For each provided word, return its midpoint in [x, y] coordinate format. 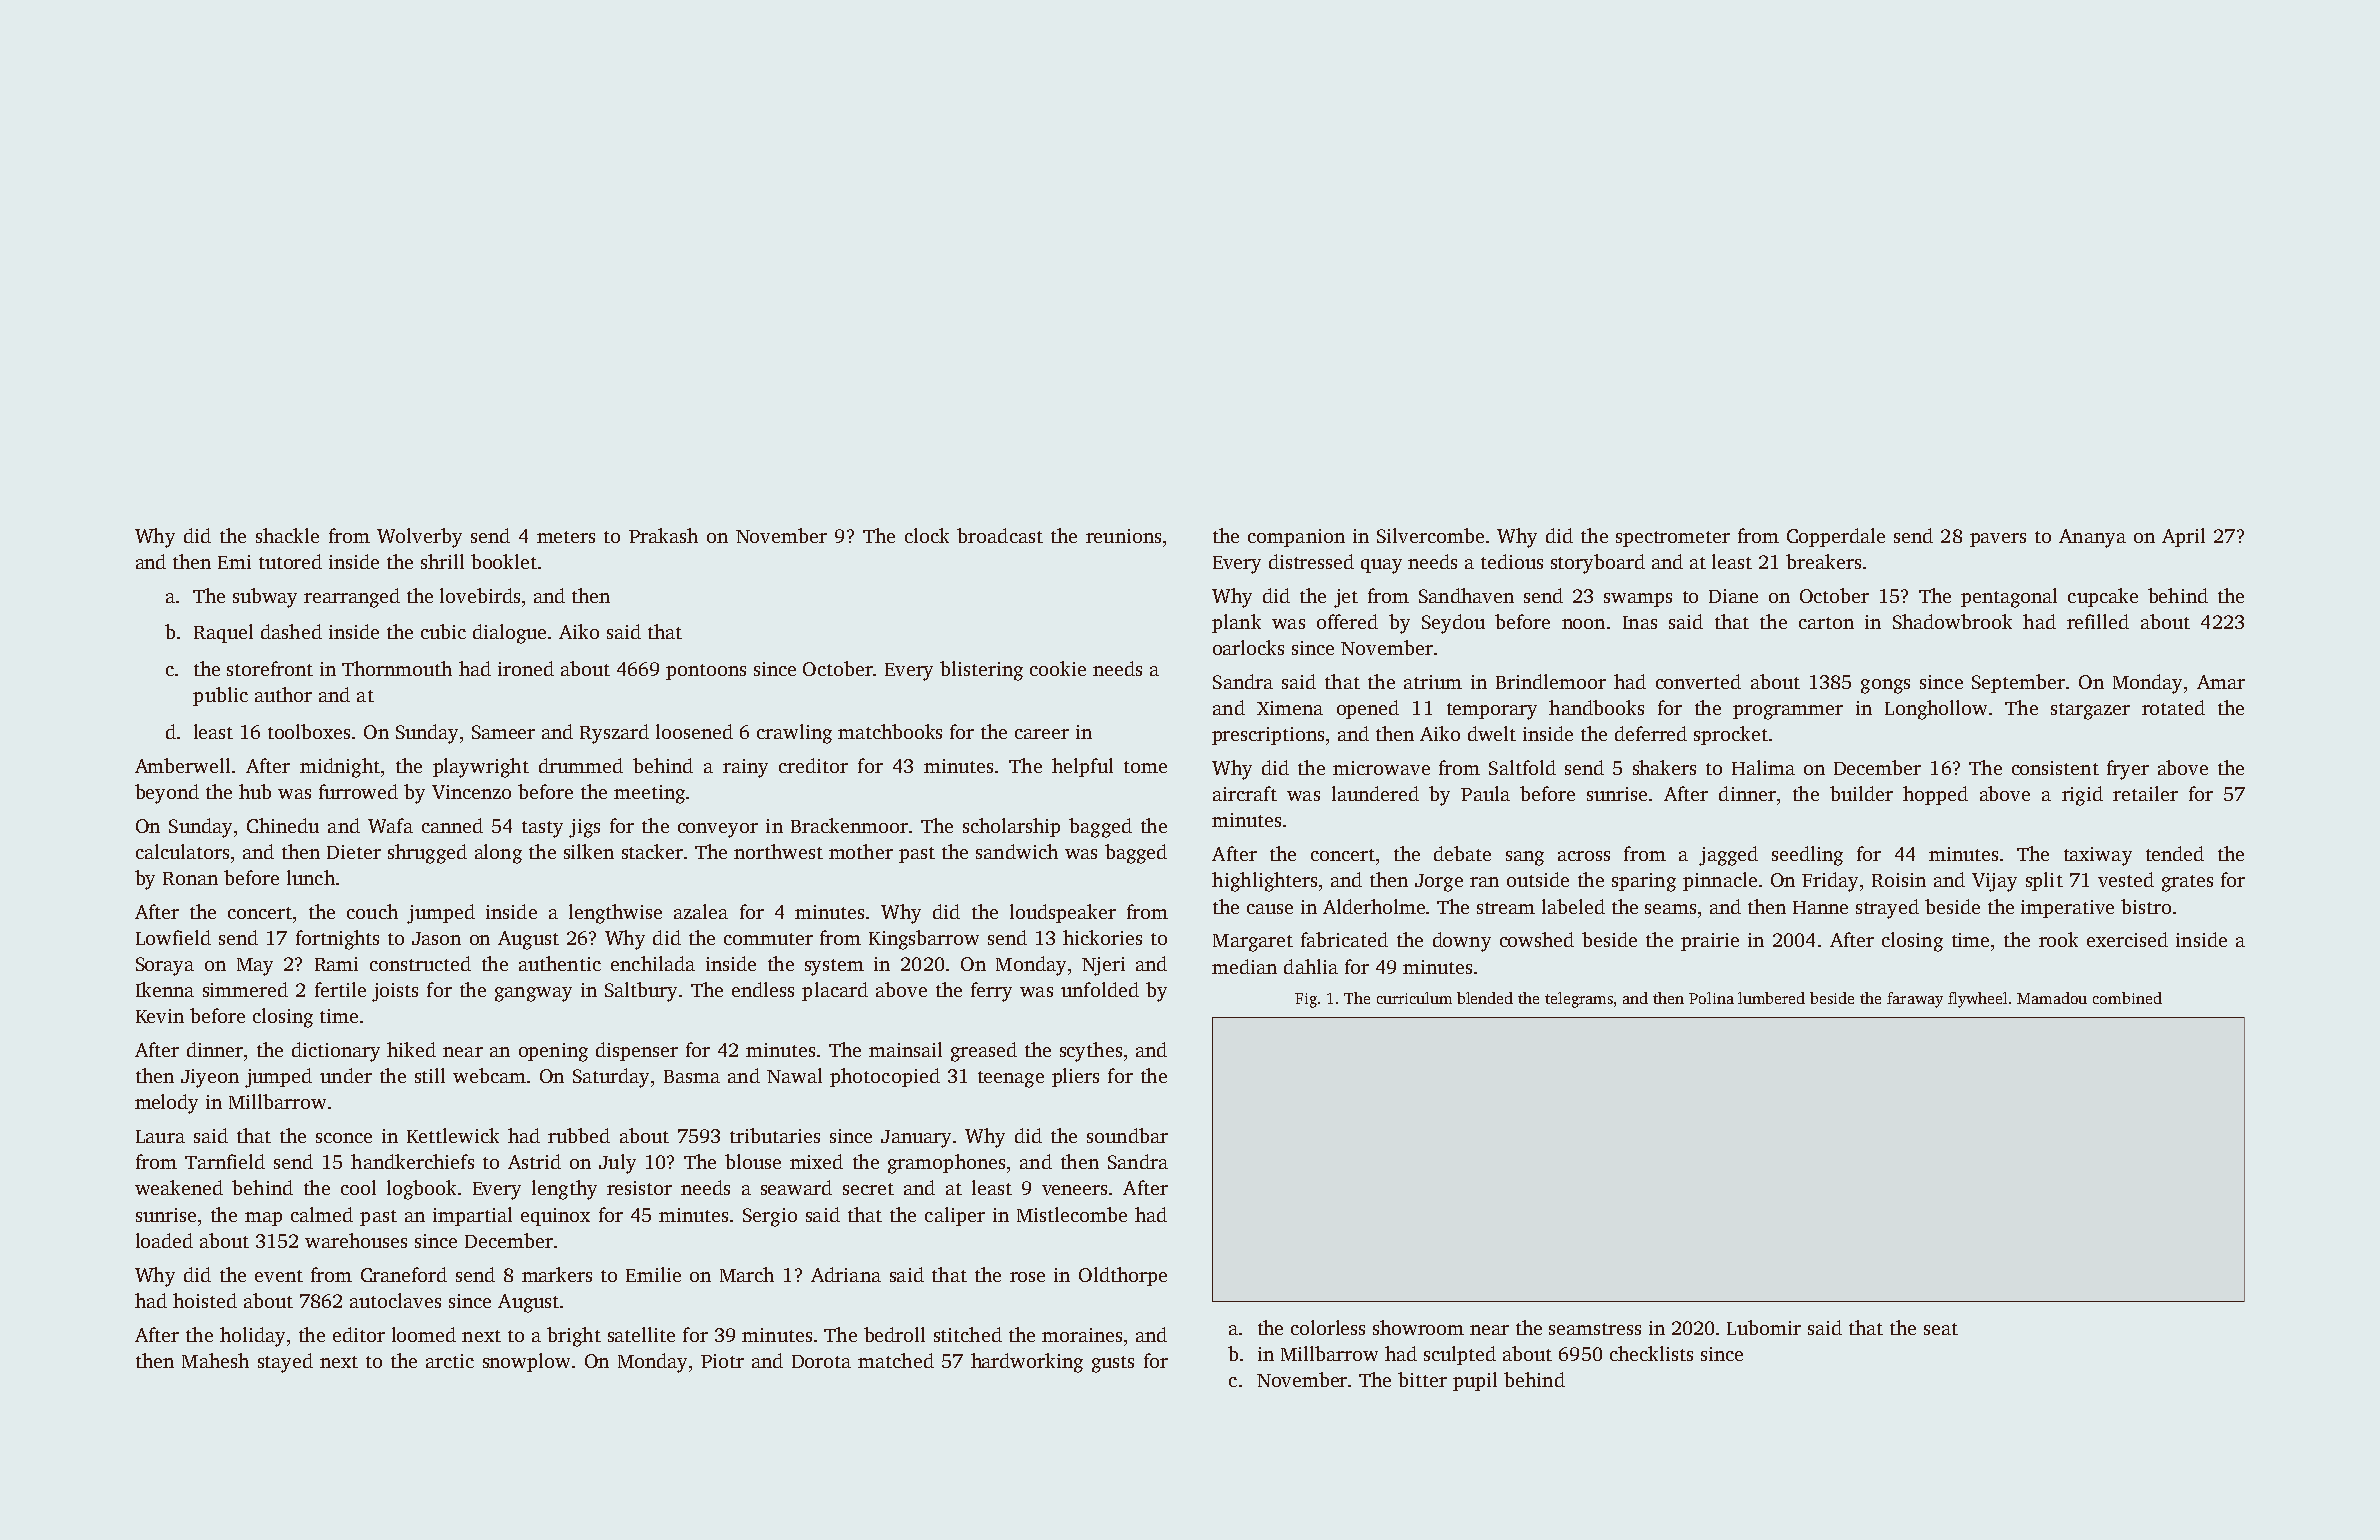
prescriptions [1268, 736]
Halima [1763, 767]
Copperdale [1836, 537]
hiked [411, 1049]
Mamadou [2052, 998]
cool [358, 1187]
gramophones [946, 1164]
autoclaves [395, 1300]
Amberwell [182, 765]
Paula [1485, 793]
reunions [1123, 536]
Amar [2221, 682]
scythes [1091, 1052]
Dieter [354, 852]
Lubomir [1764, 1327]
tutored [290, 561]
